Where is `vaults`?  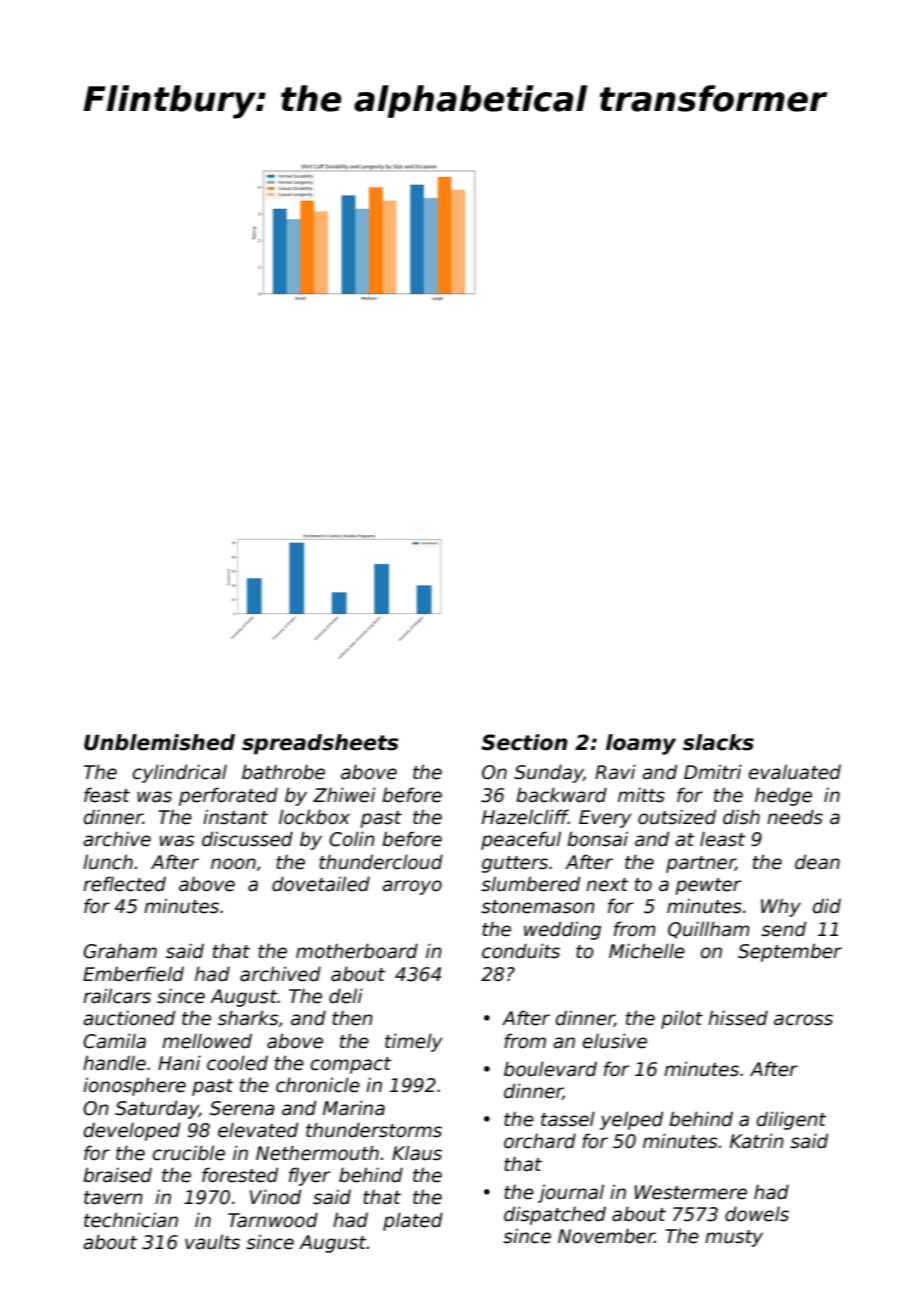 vaults is located at coordinates (212, 1242).
